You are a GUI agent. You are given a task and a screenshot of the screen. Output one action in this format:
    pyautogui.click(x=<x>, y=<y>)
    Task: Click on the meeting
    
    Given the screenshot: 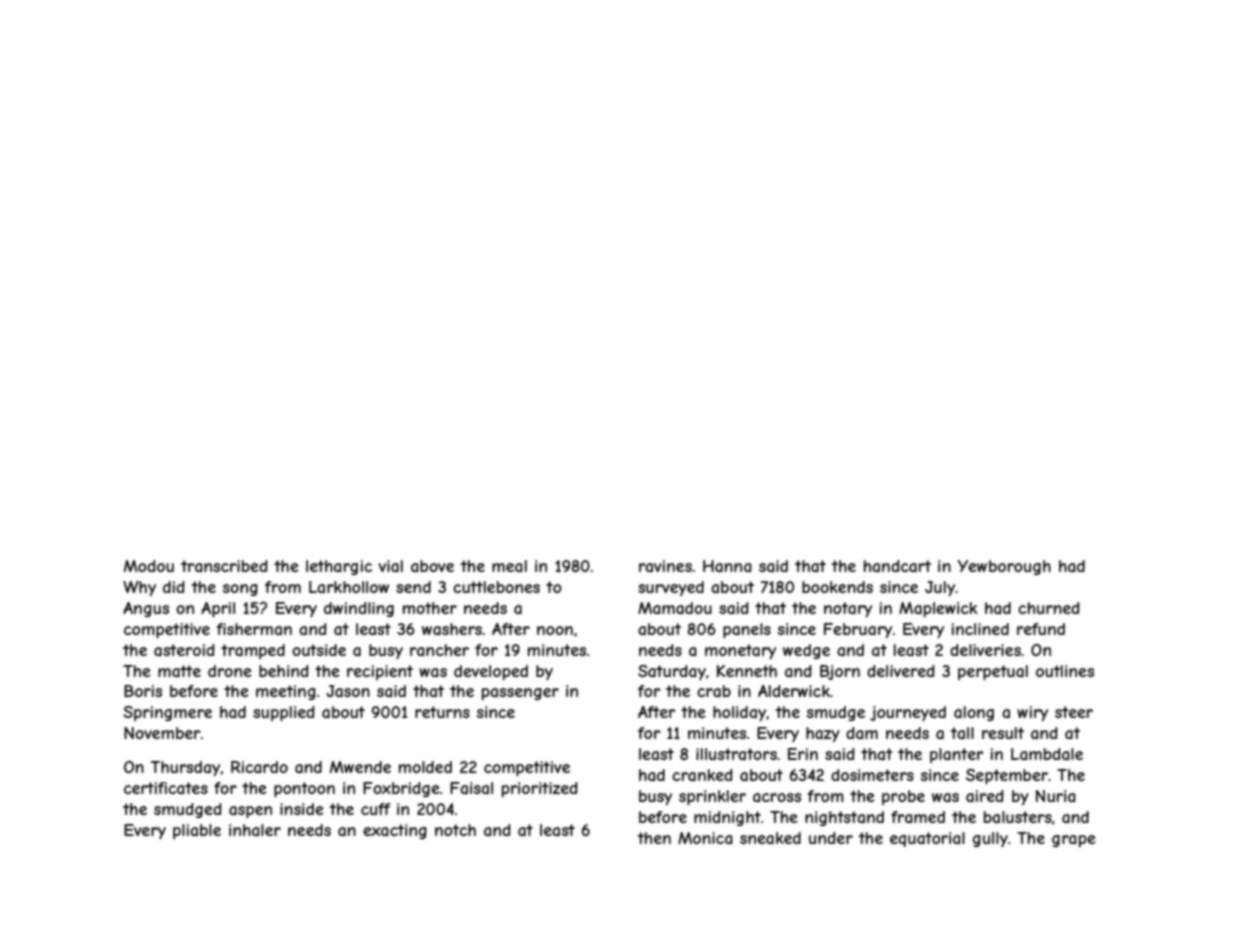 What is the action you would take?
    pyautogui.click(x=286, y=692)
